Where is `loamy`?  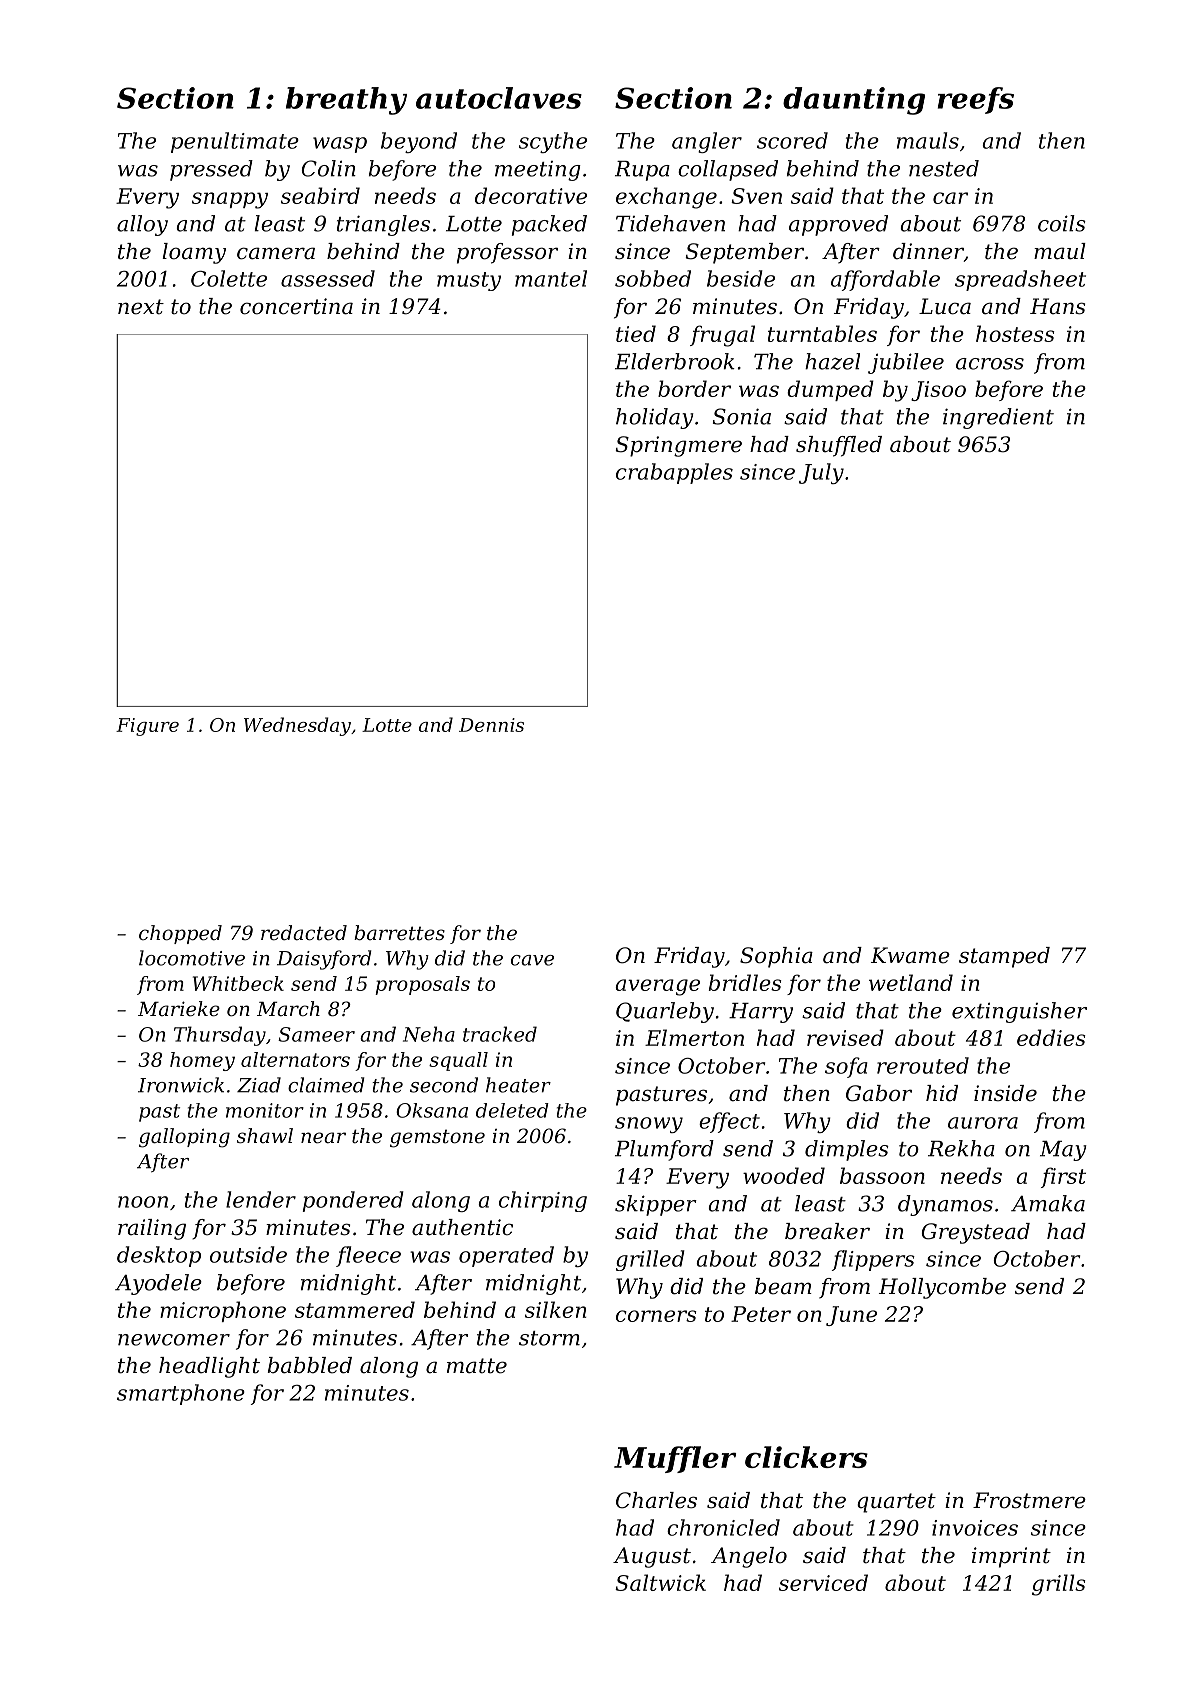
loamy is located at coordinates (194, 253).
